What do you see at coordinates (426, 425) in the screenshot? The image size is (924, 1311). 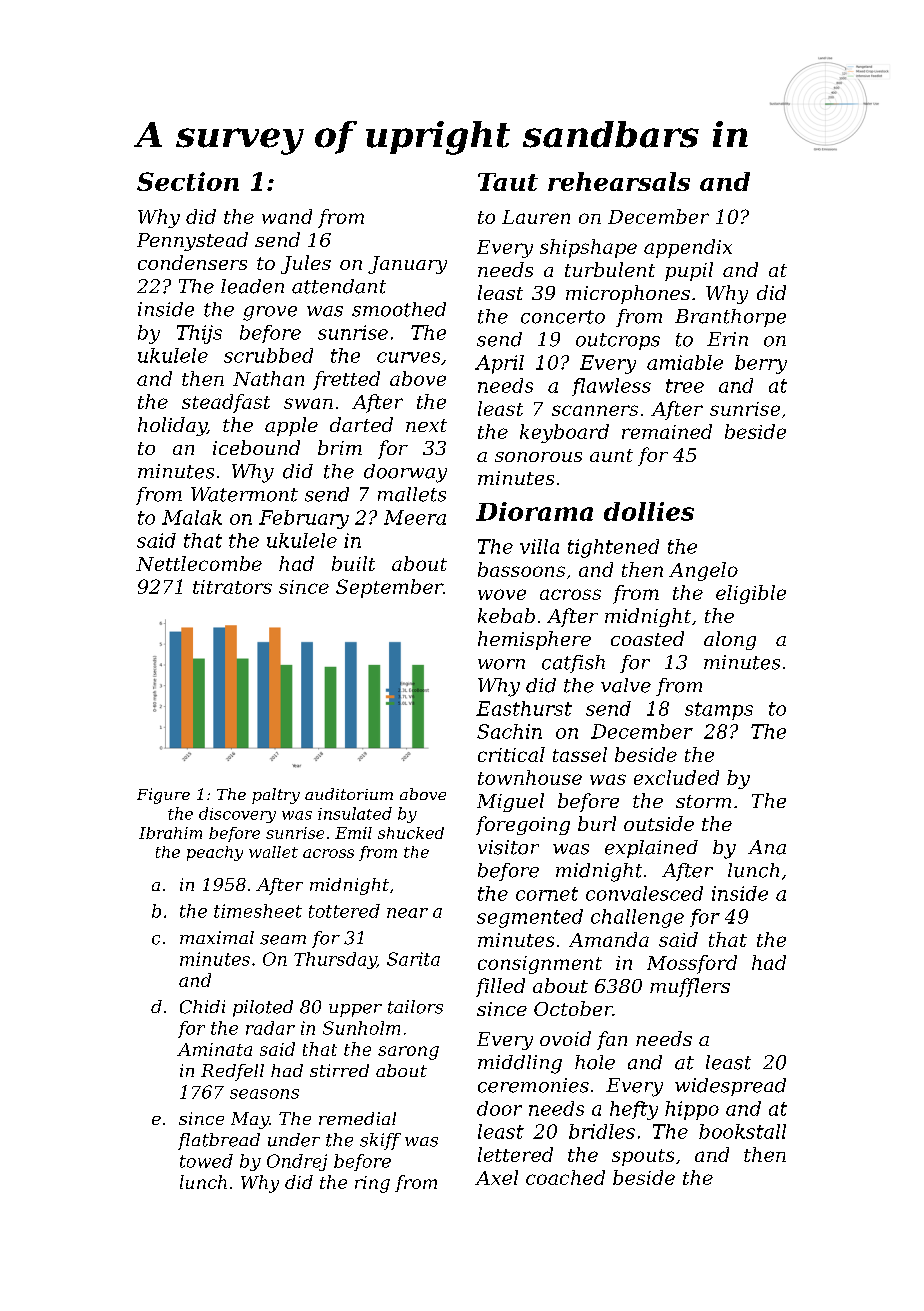 I see `next` at bounding box center [426, 425].
